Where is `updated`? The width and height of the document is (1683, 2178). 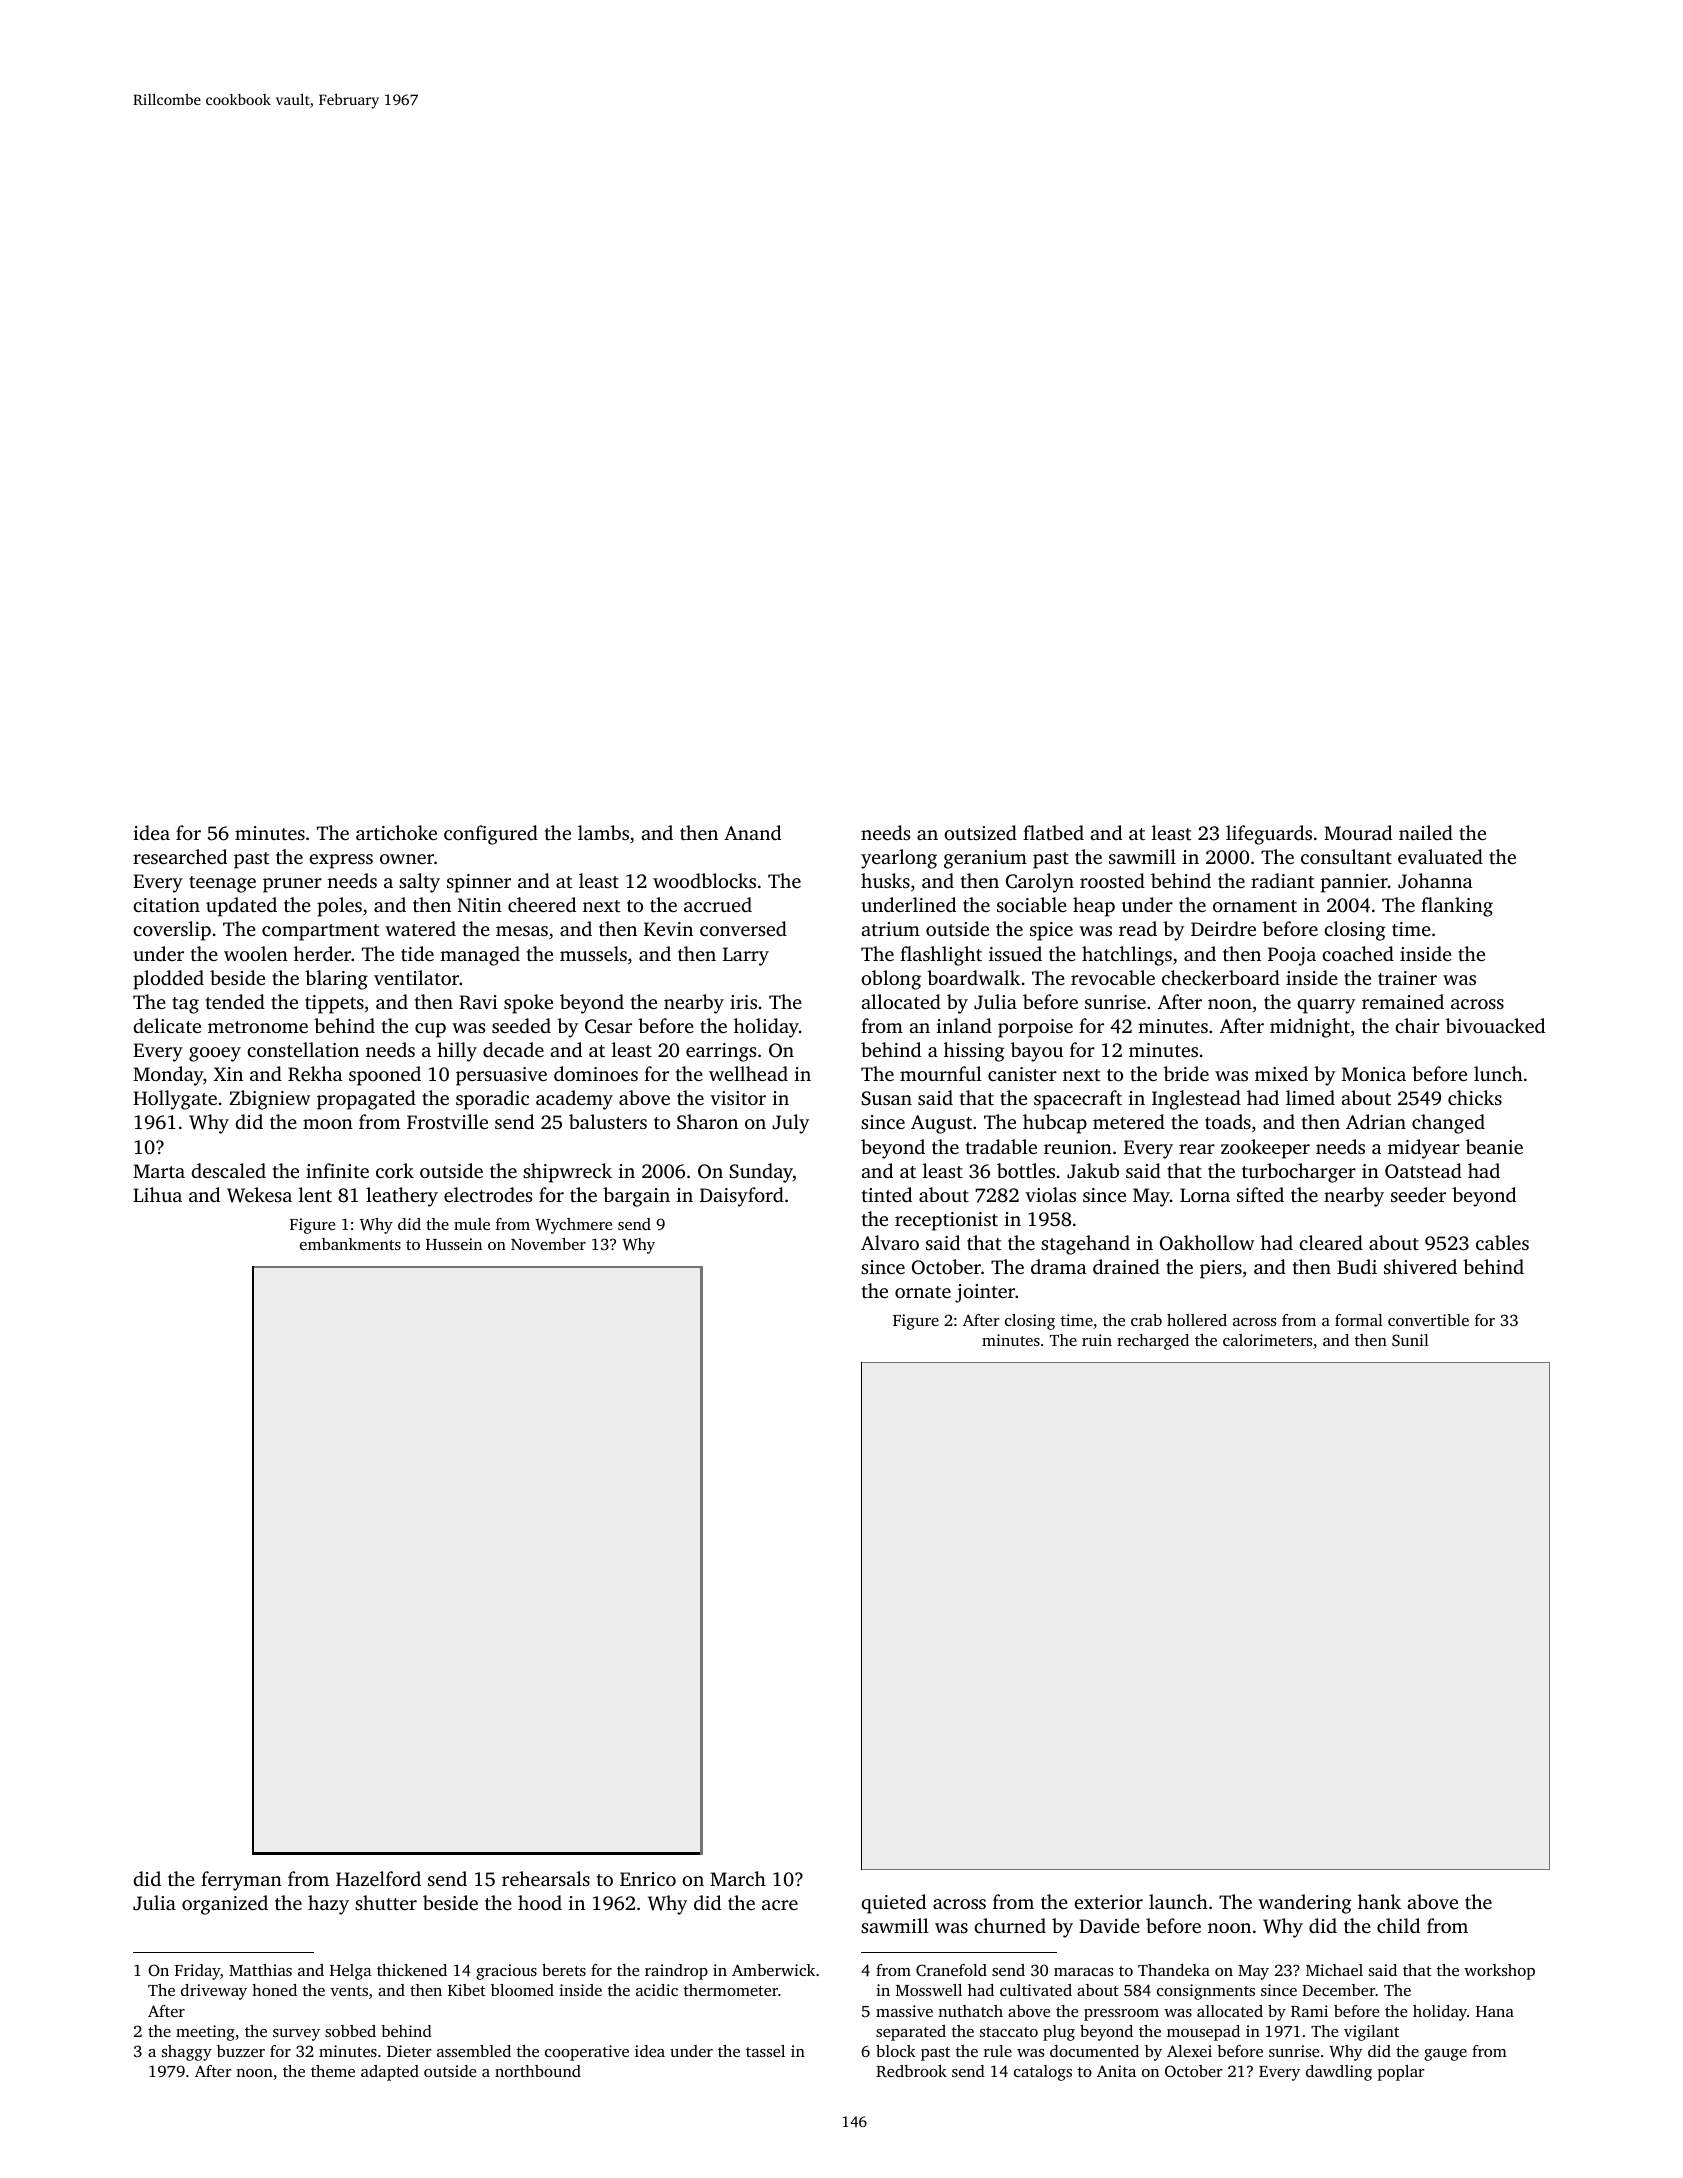 updated is located at coordinates (241, 907).
